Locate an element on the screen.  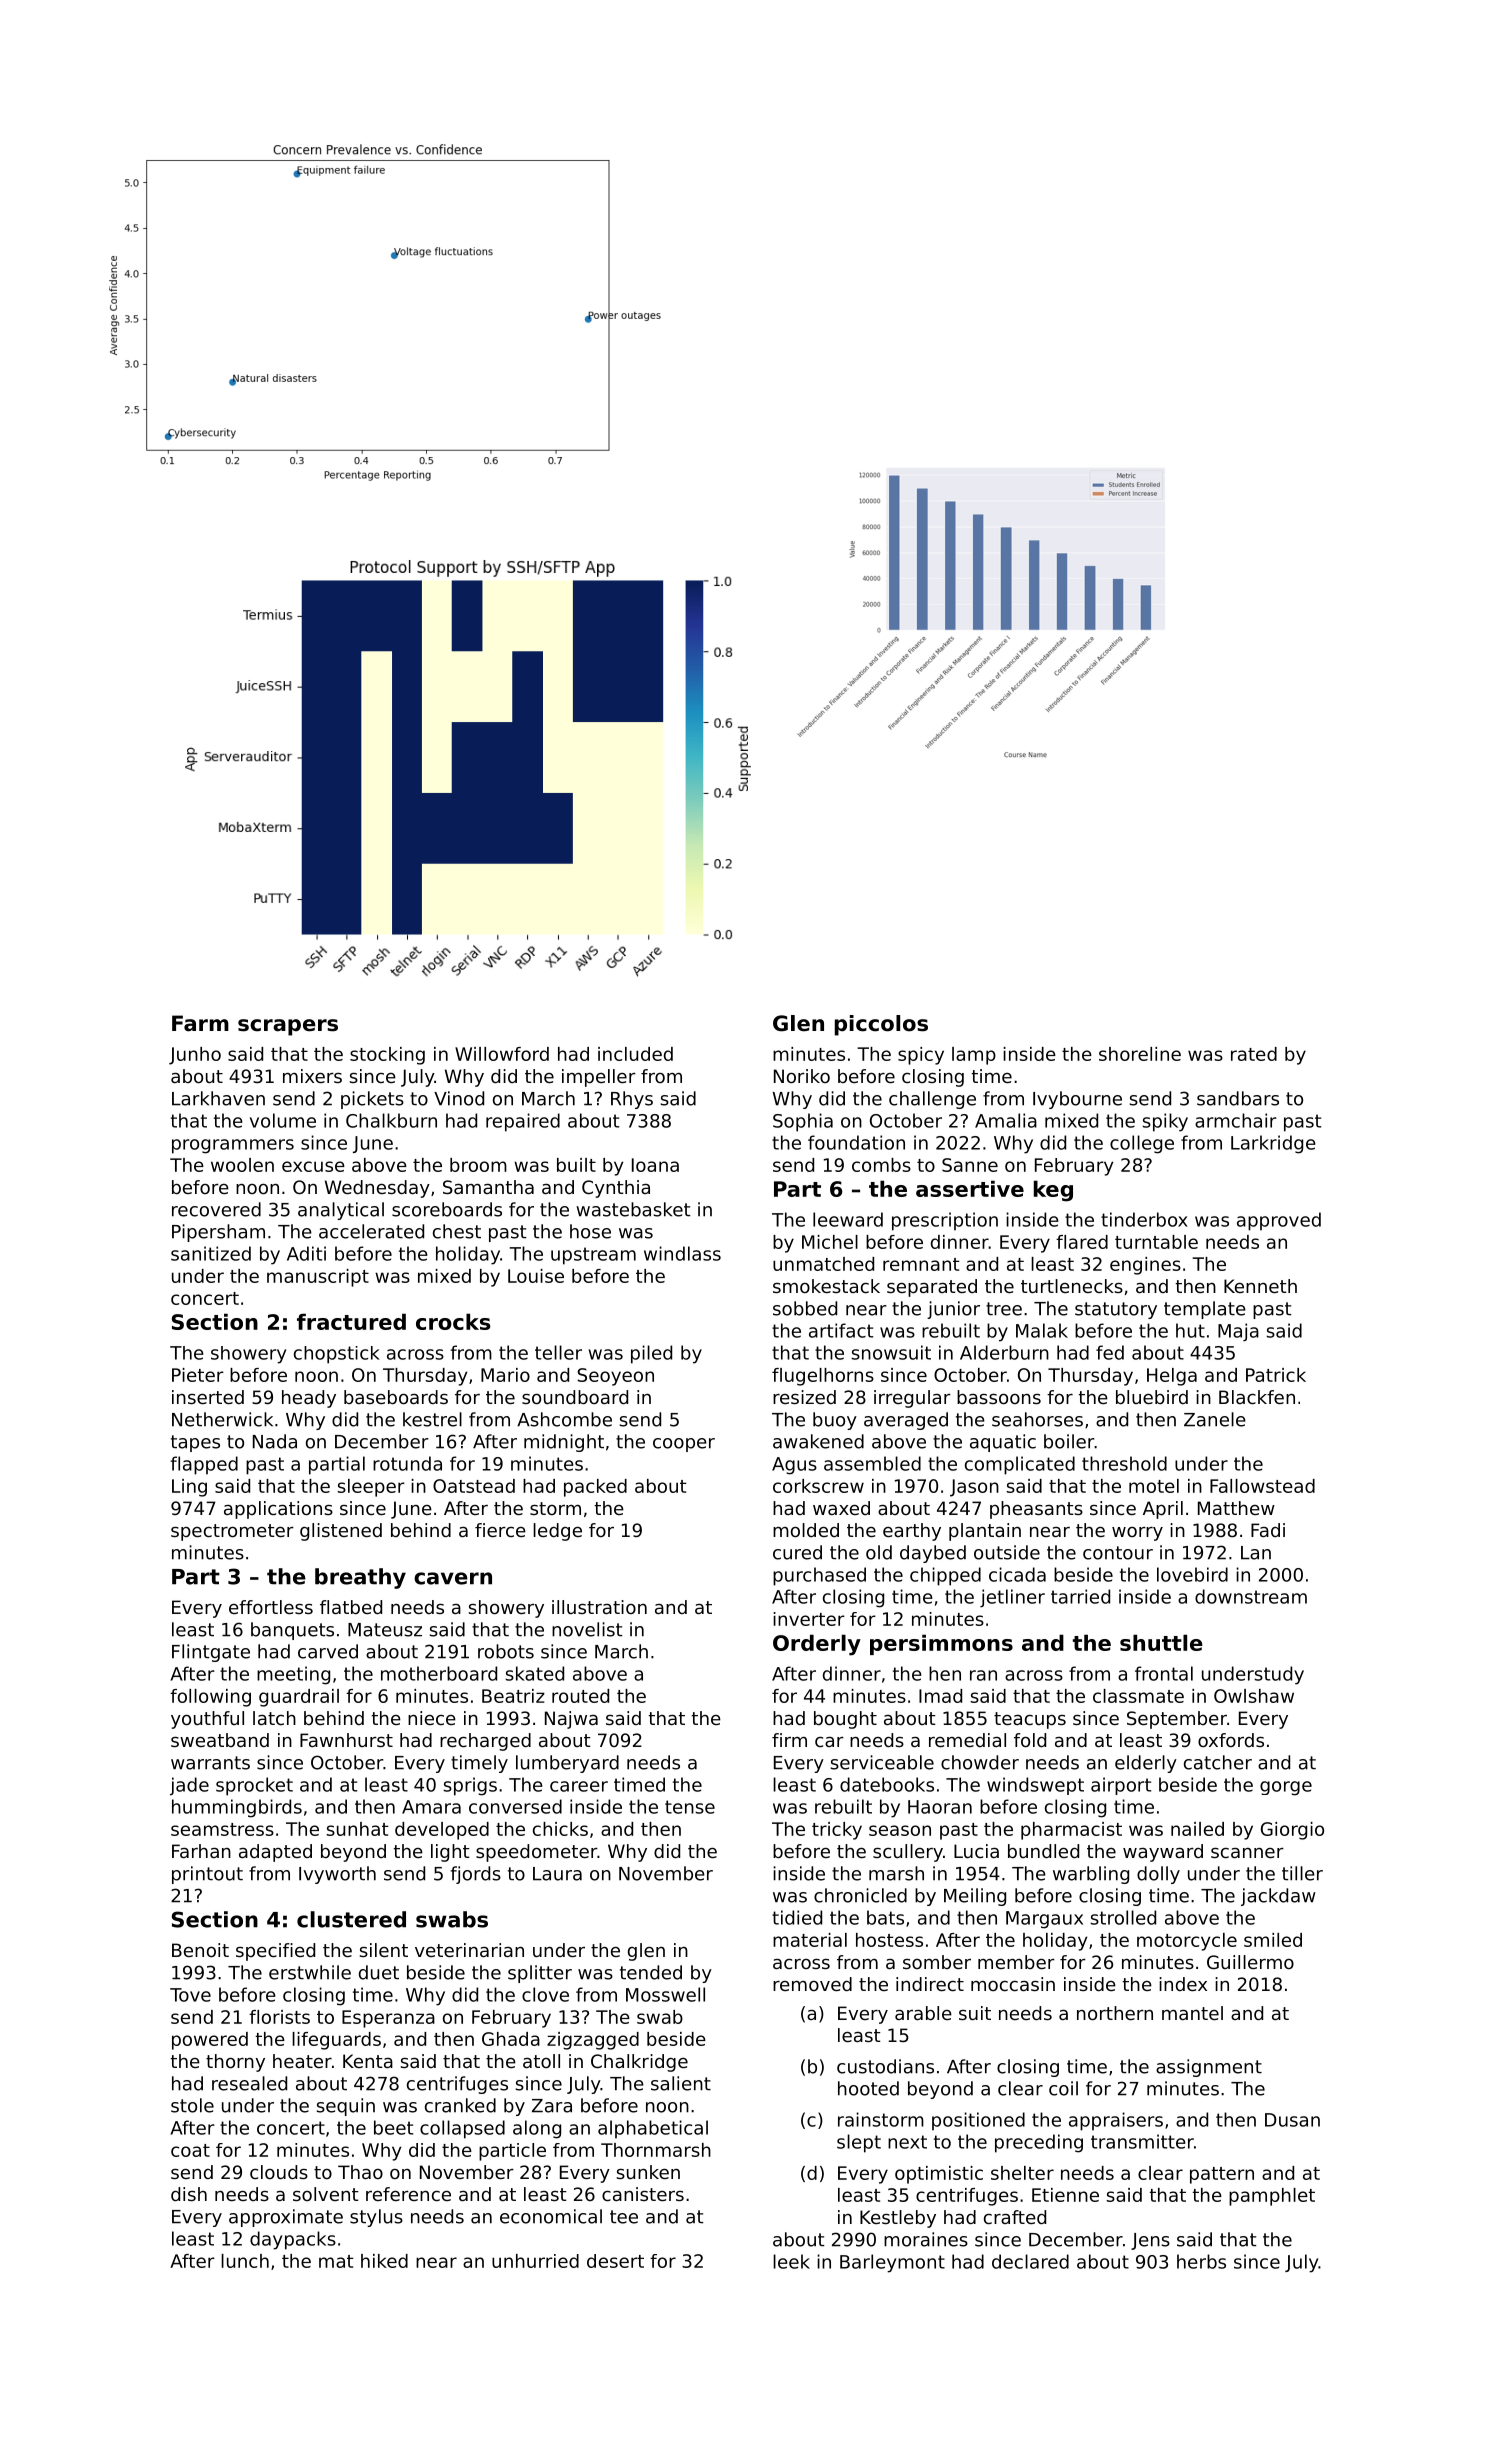
shuttle is located at coordinates (1161, 1642).
